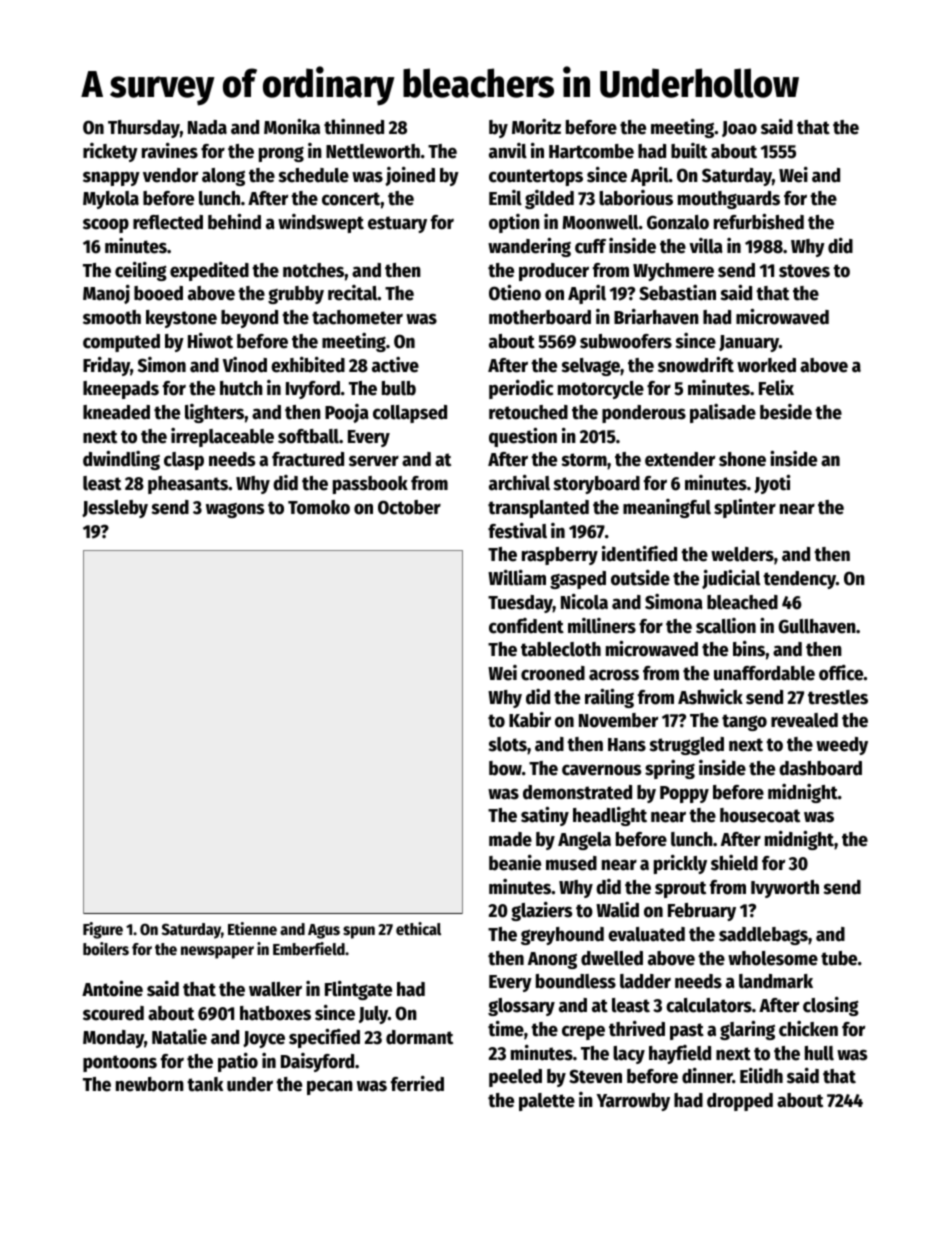 The height and width of the page is (1233, 952). I want to click on palette, so click(547, 1102).
